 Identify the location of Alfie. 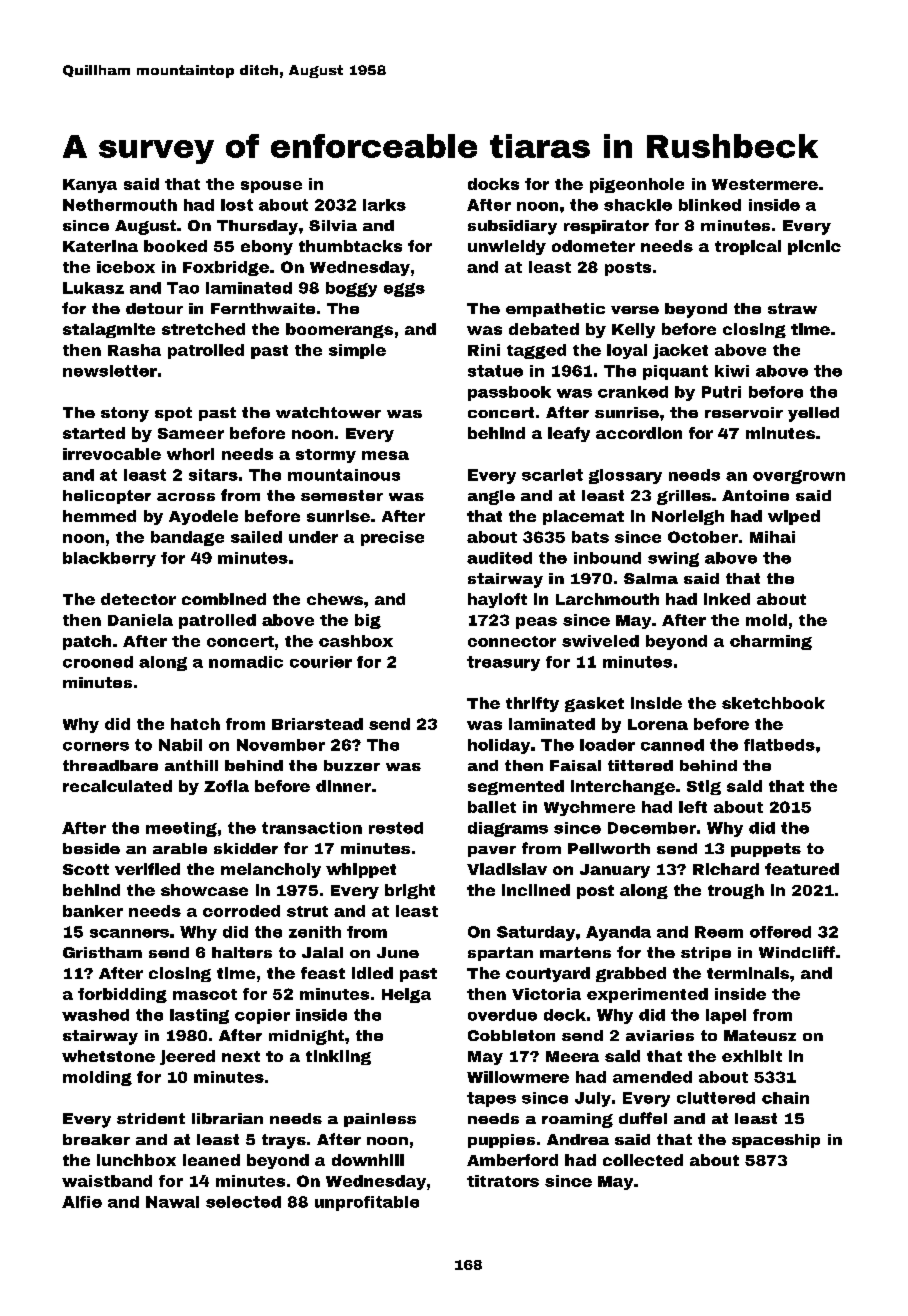
(82, 1202).
